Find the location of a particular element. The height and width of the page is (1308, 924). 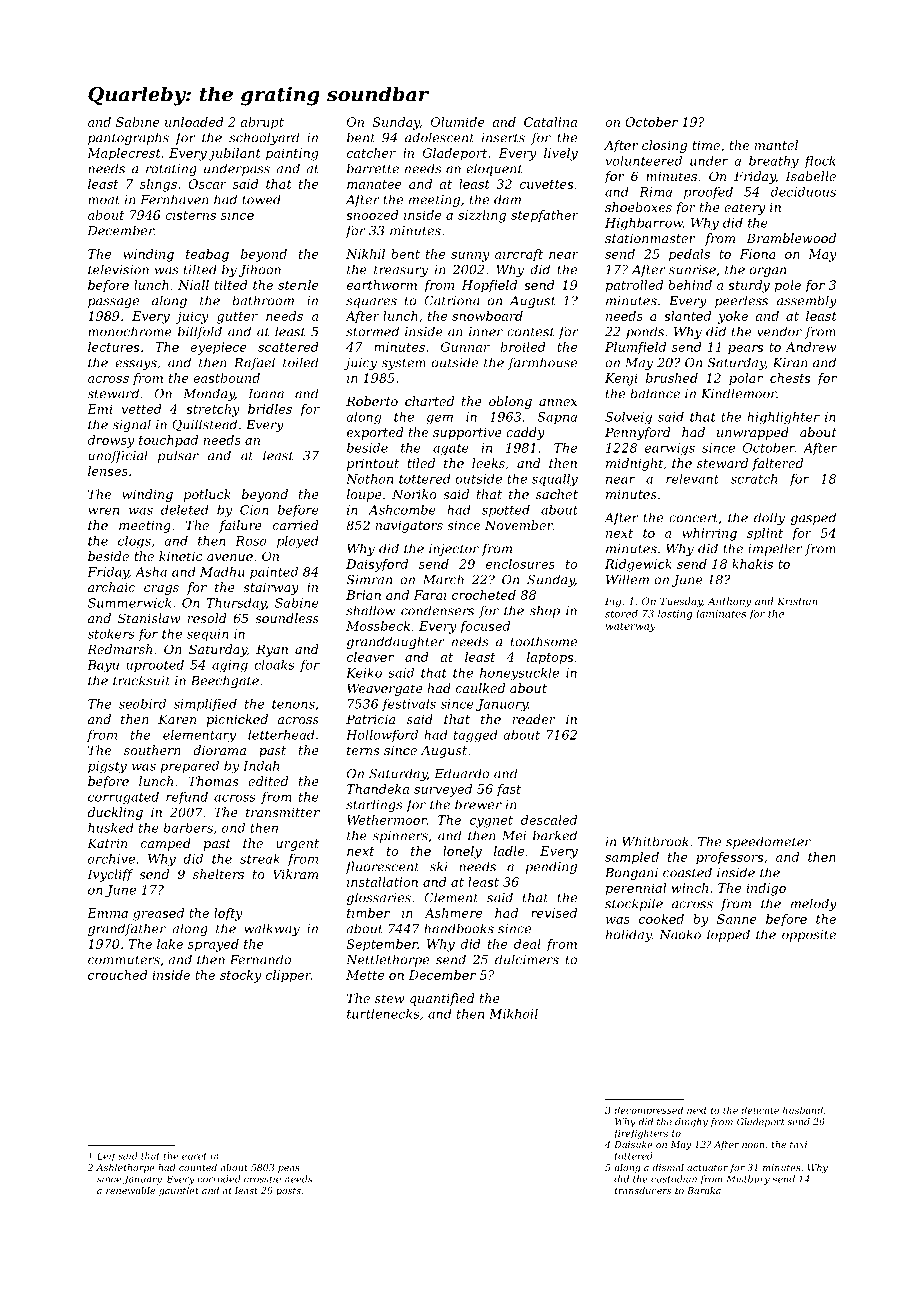

ponds is located at coordinates (645, 332).
